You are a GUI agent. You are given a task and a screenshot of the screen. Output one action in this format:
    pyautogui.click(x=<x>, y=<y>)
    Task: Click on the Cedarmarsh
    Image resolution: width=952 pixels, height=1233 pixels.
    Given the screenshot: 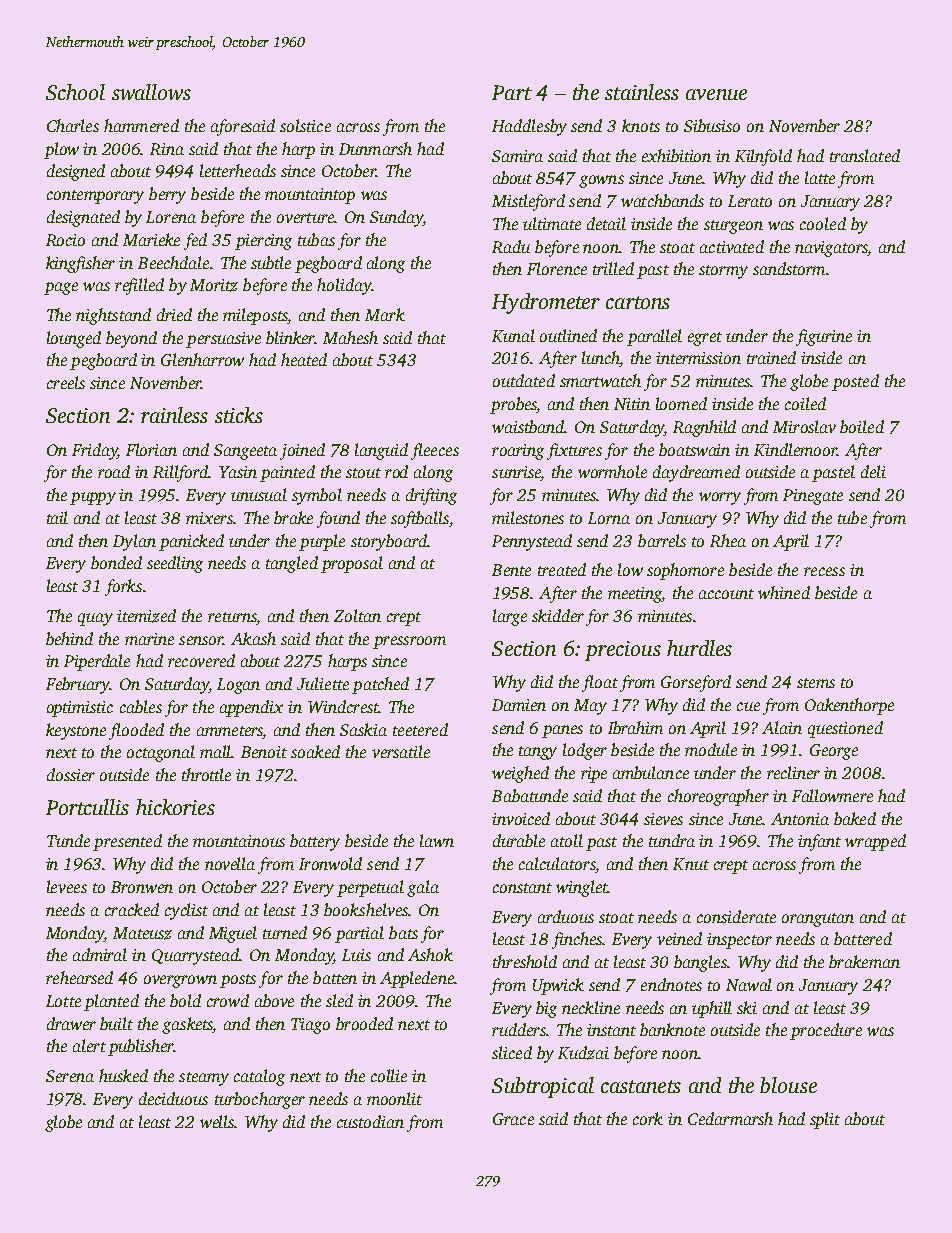 What is the action you would take?
    pyautogui.click(x=730, y=1118)
